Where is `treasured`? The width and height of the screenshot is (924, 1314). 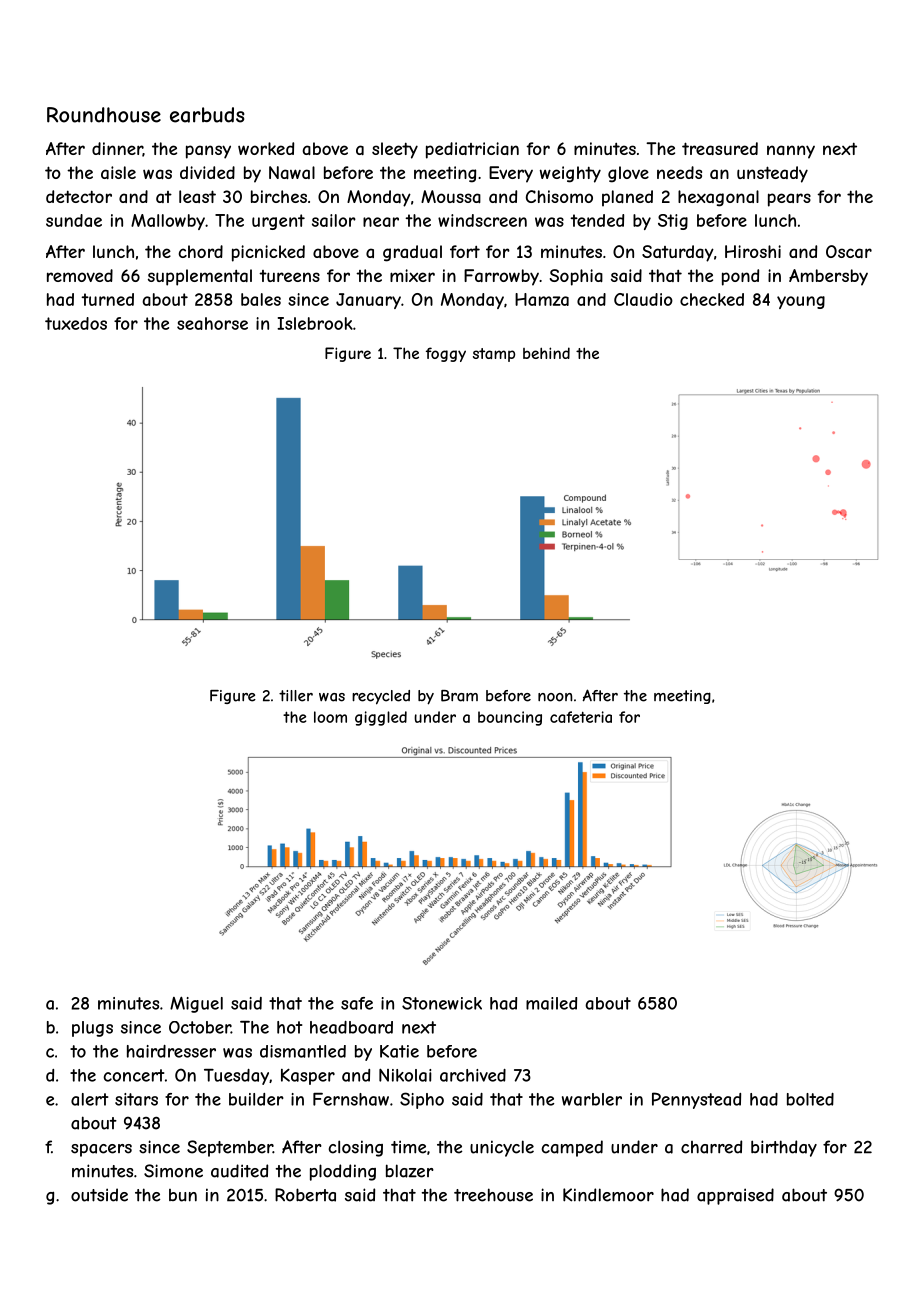
treasured is located at coordinates (720, 148).
